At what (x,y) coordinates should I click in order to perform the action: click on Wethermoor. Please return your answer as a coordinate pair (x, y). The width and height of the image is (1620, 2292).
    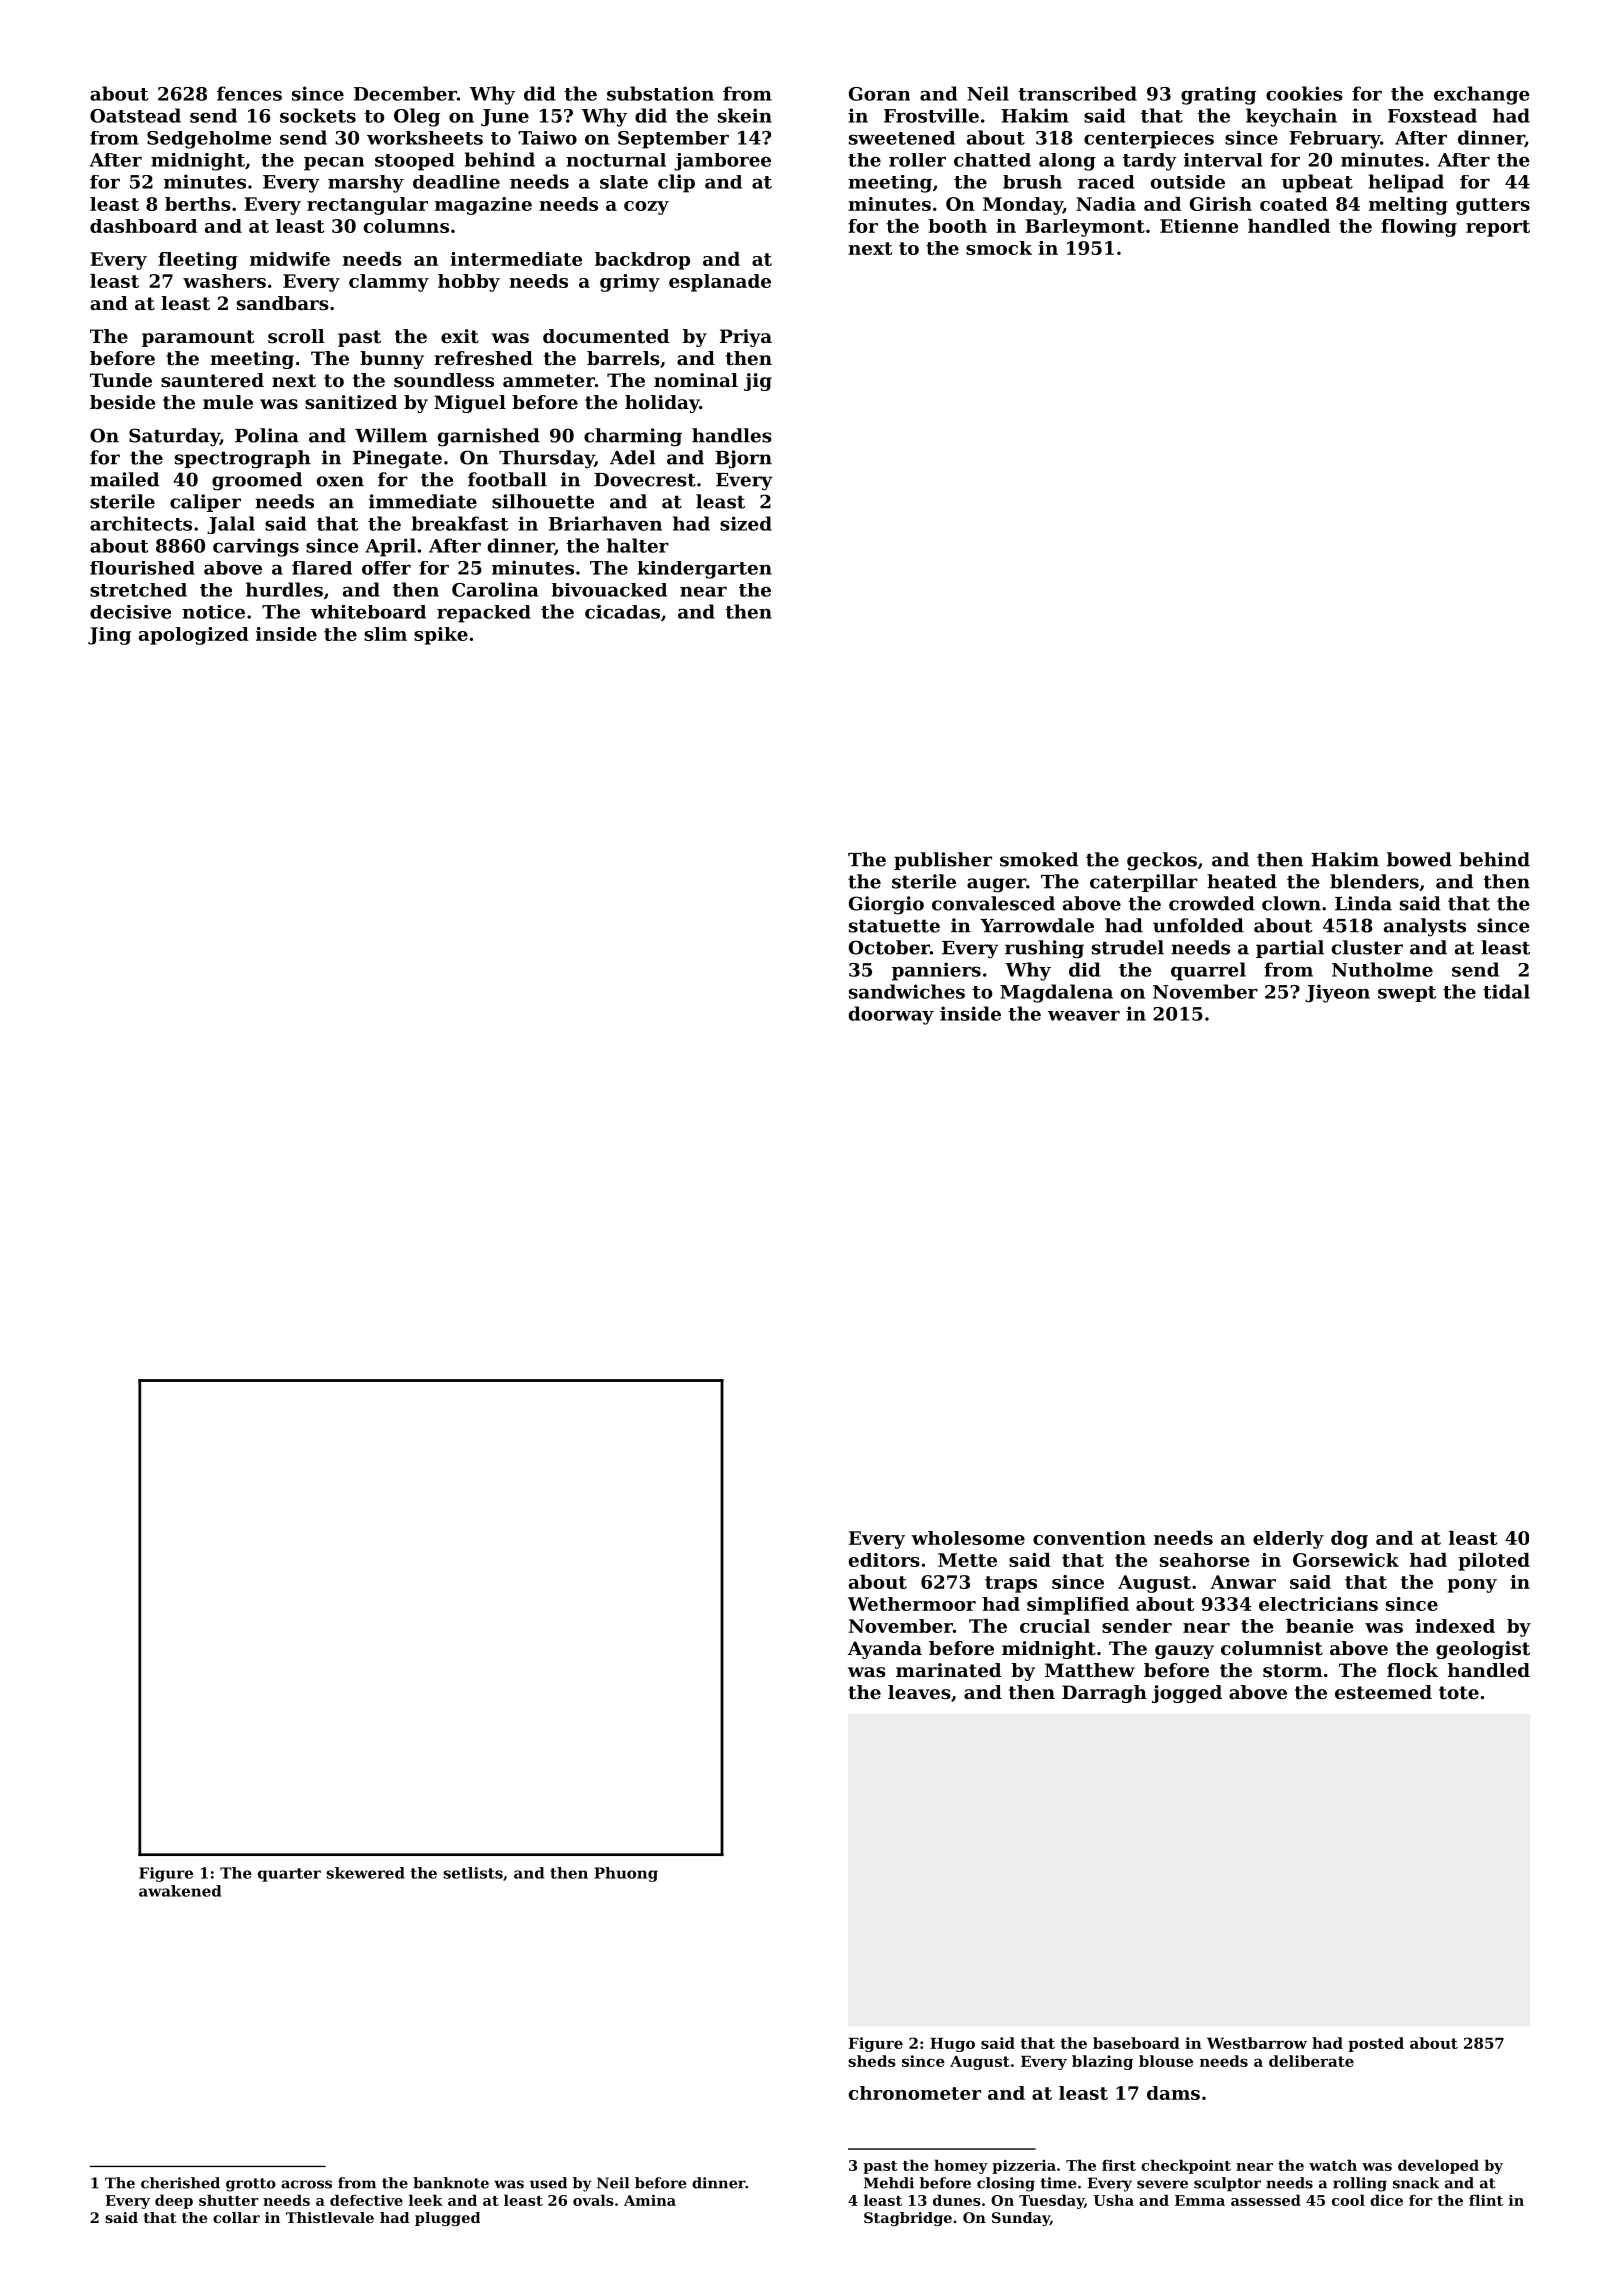
    Looking at the image, I should click on (912, 1604).
